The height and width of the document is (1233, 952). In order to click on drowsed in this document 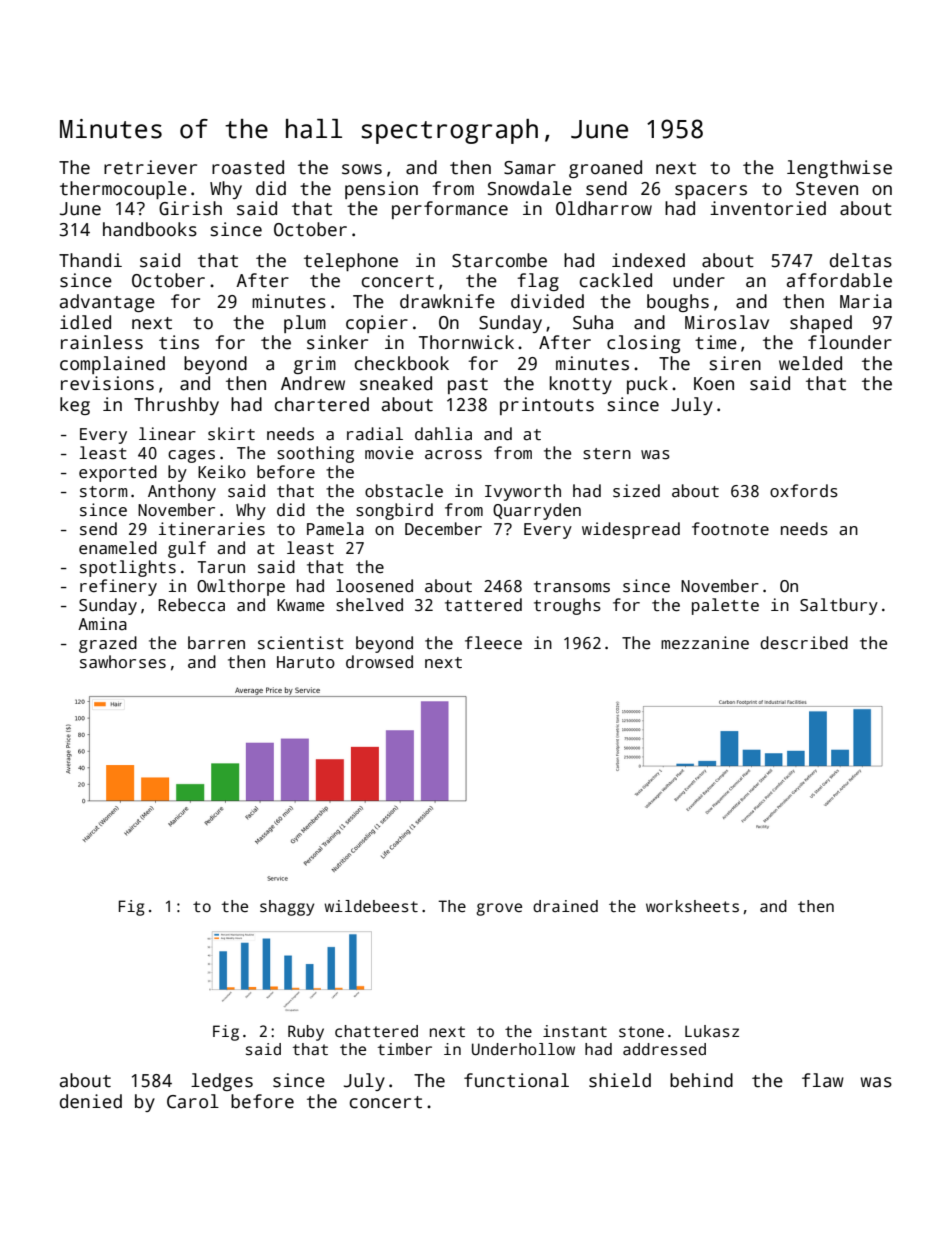, I will do `click(379, 662)`.
